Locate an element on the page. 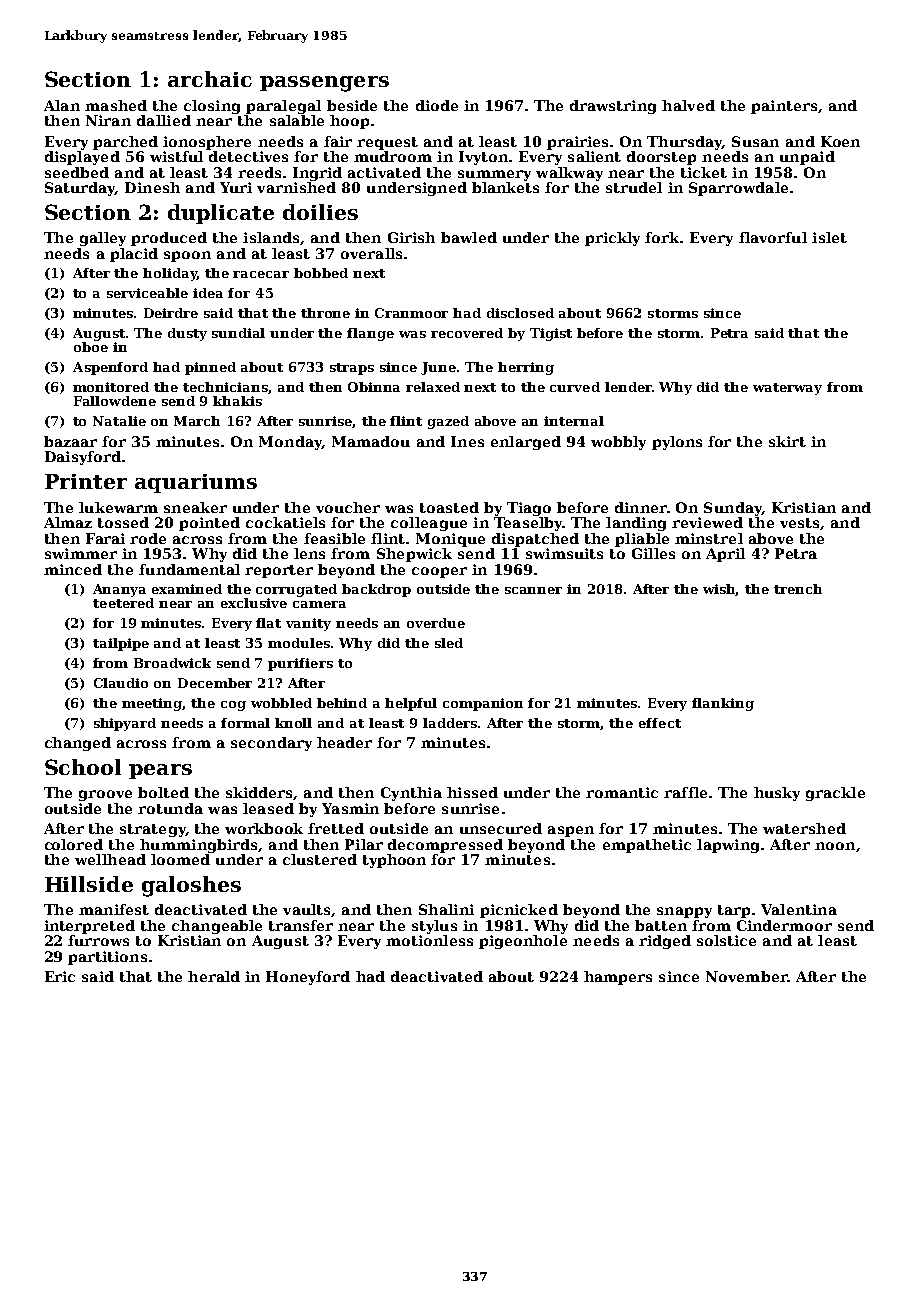 The width and height of the page is (924, 1308). Mamadou is located at coordinates (371, 441).
